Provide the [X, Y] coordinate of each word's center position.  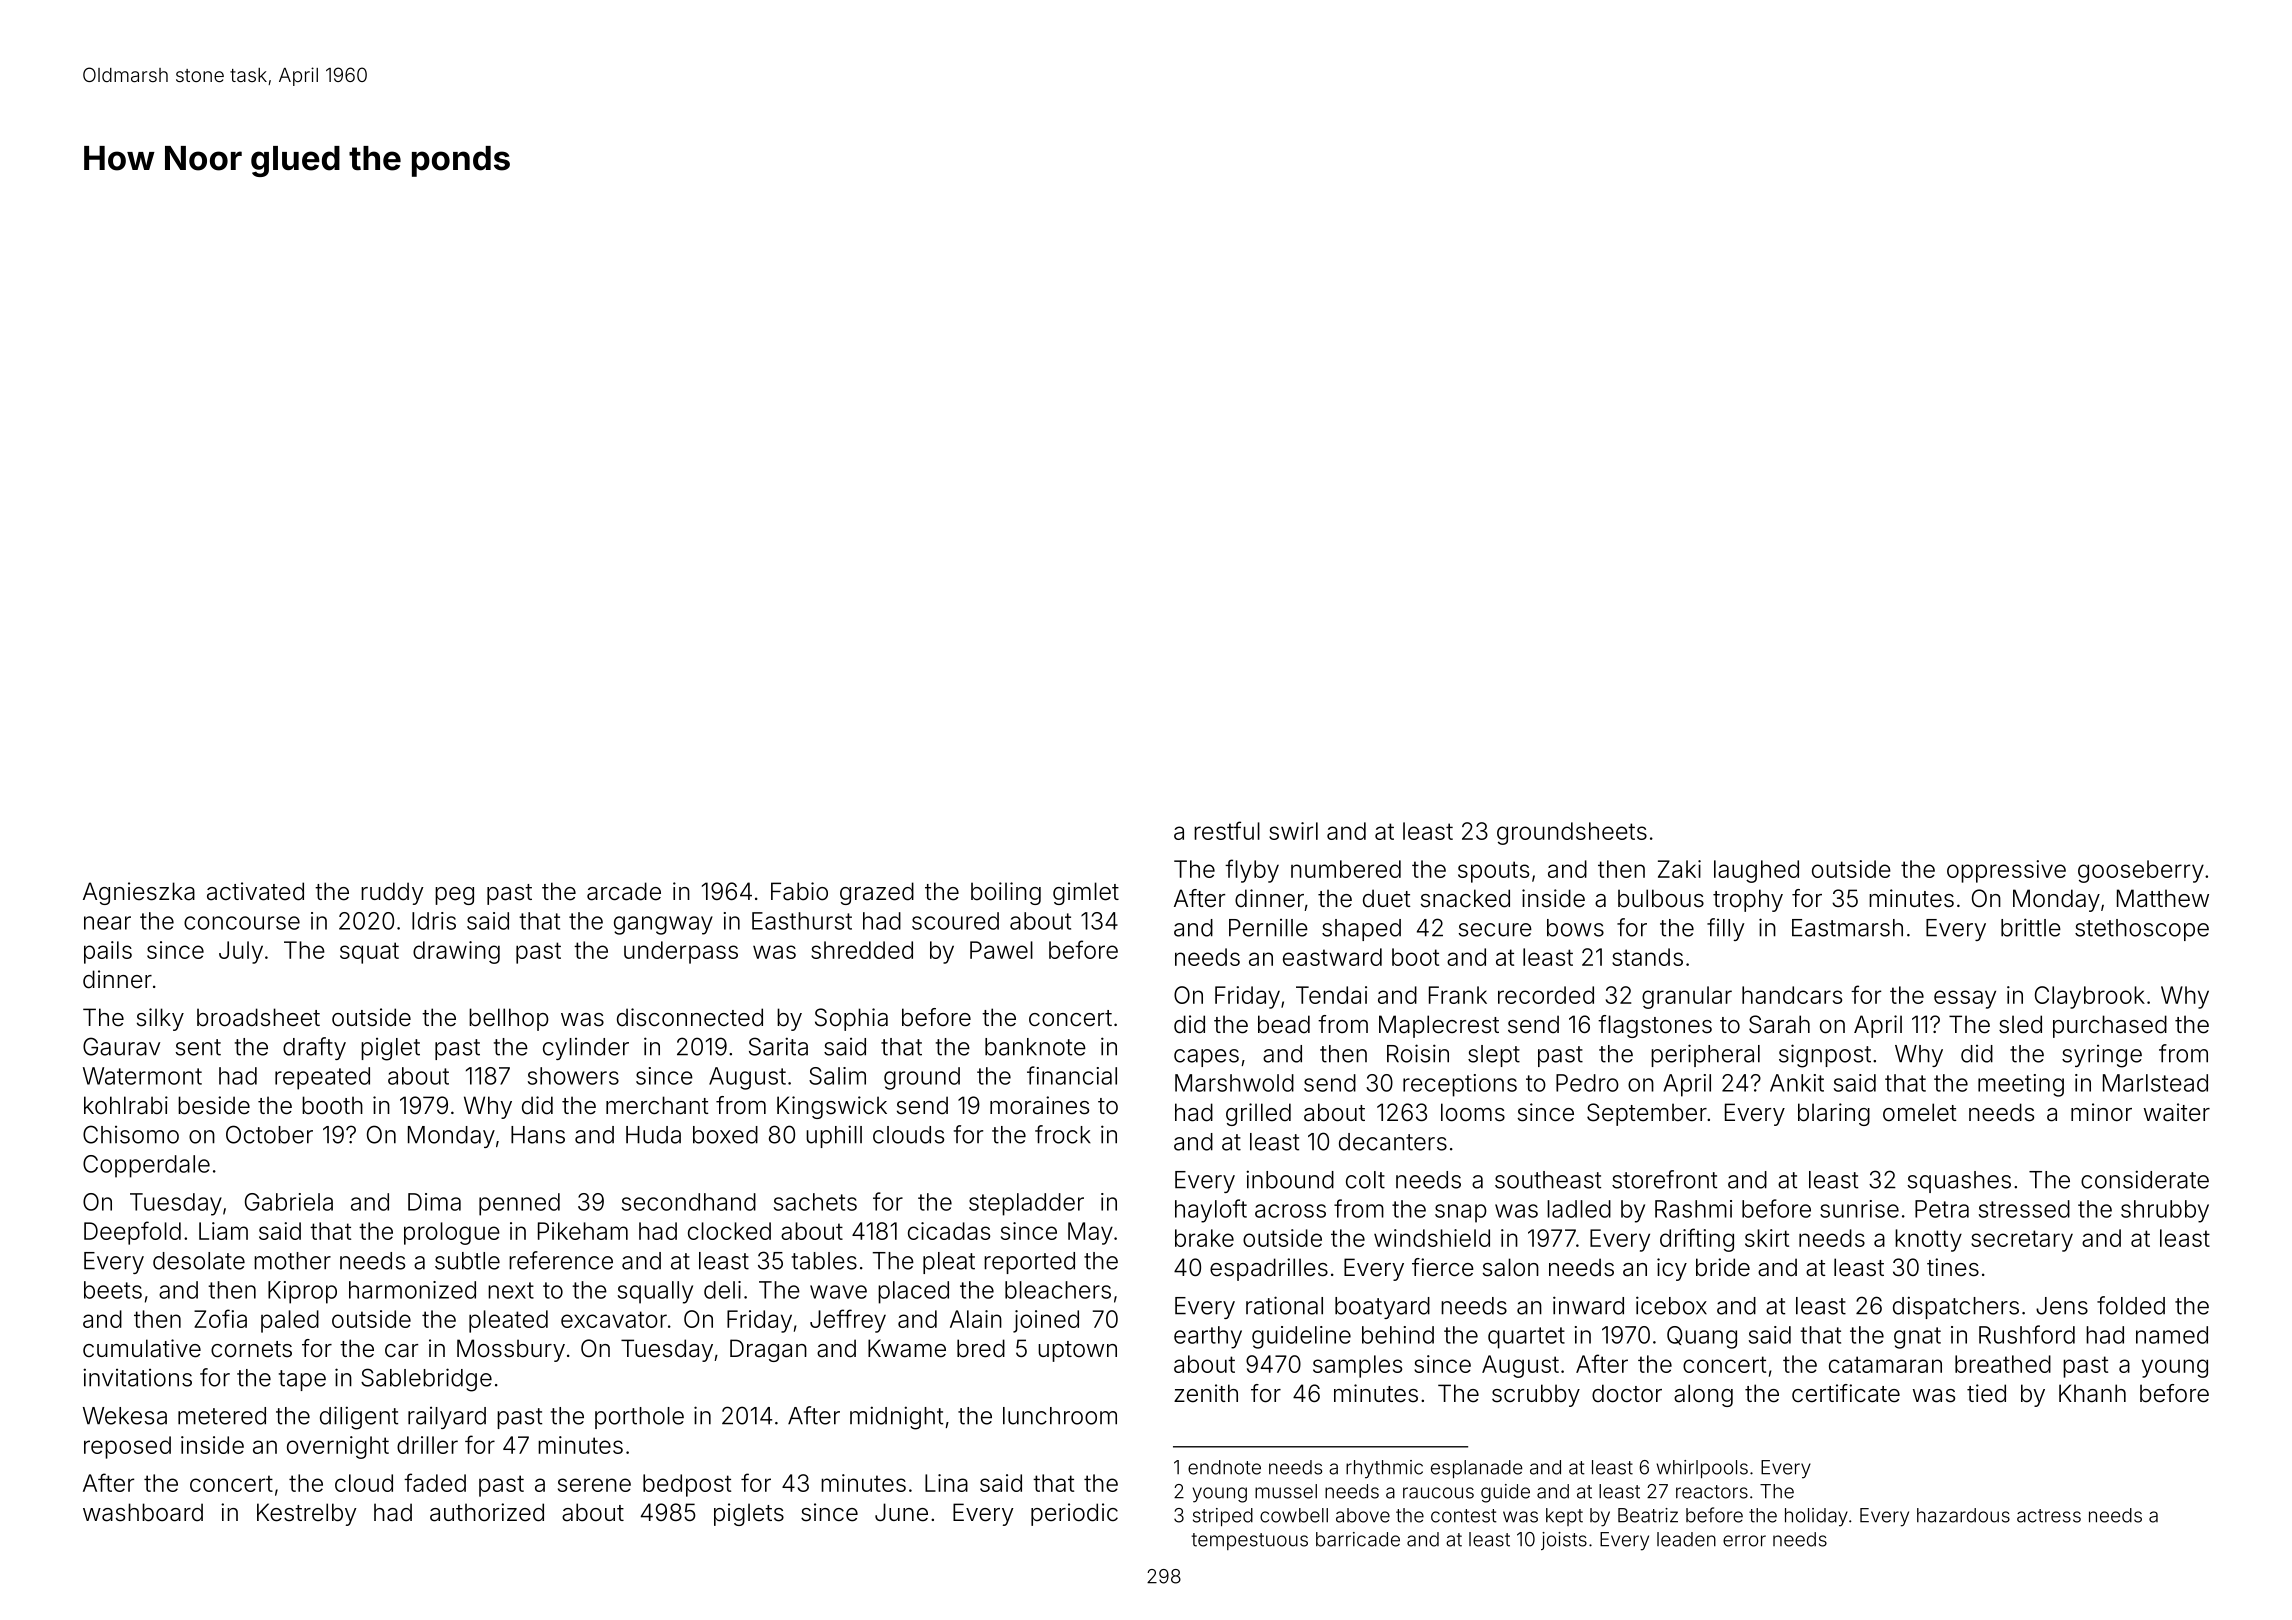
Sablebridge [426, 1380]
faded [435, 1482]
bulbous [1661, 898]
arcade [624, 891]
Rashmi [1693, 1209]
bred [981, 1348]
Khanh [2092, 1393]
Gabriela [289, 1202]
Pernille [1268, 928]
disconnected [690, 1017]
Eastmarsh [1847, 928]
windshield [1432, 1238]
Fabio [799, 891]
